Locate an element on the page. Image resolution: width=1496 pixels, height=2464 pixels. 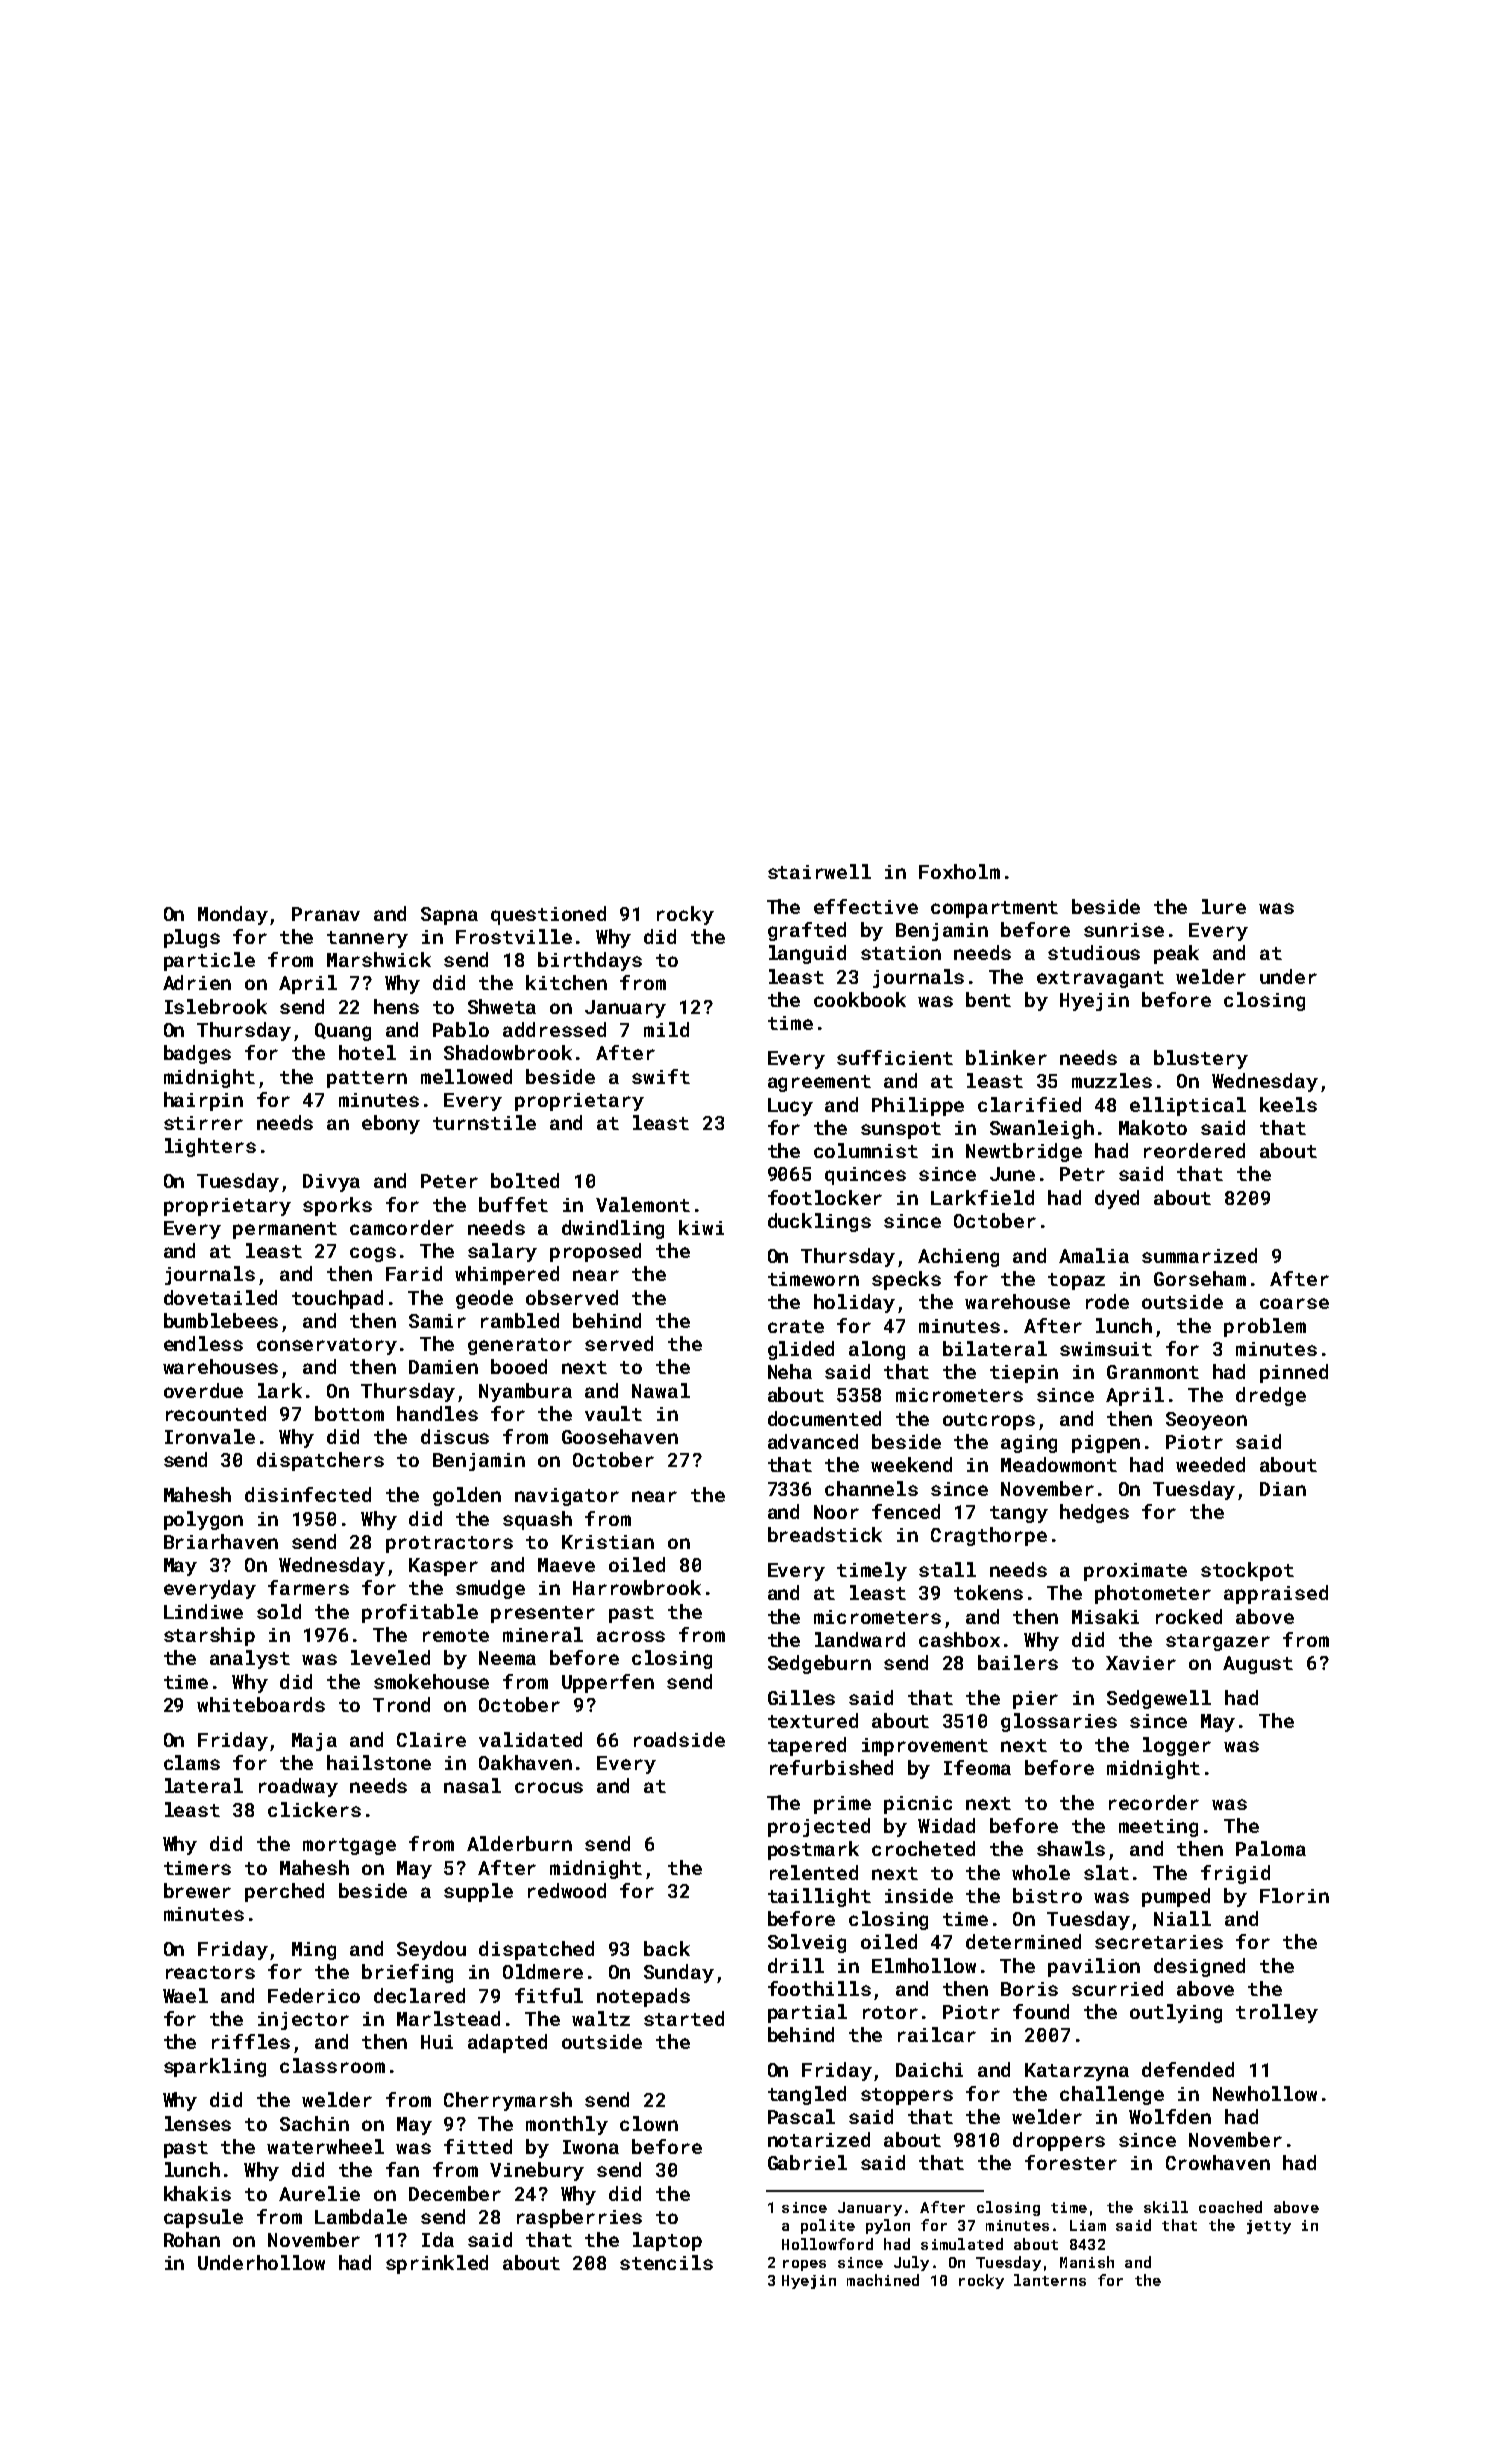
sparkling is located at coordinates (215, 2067).
